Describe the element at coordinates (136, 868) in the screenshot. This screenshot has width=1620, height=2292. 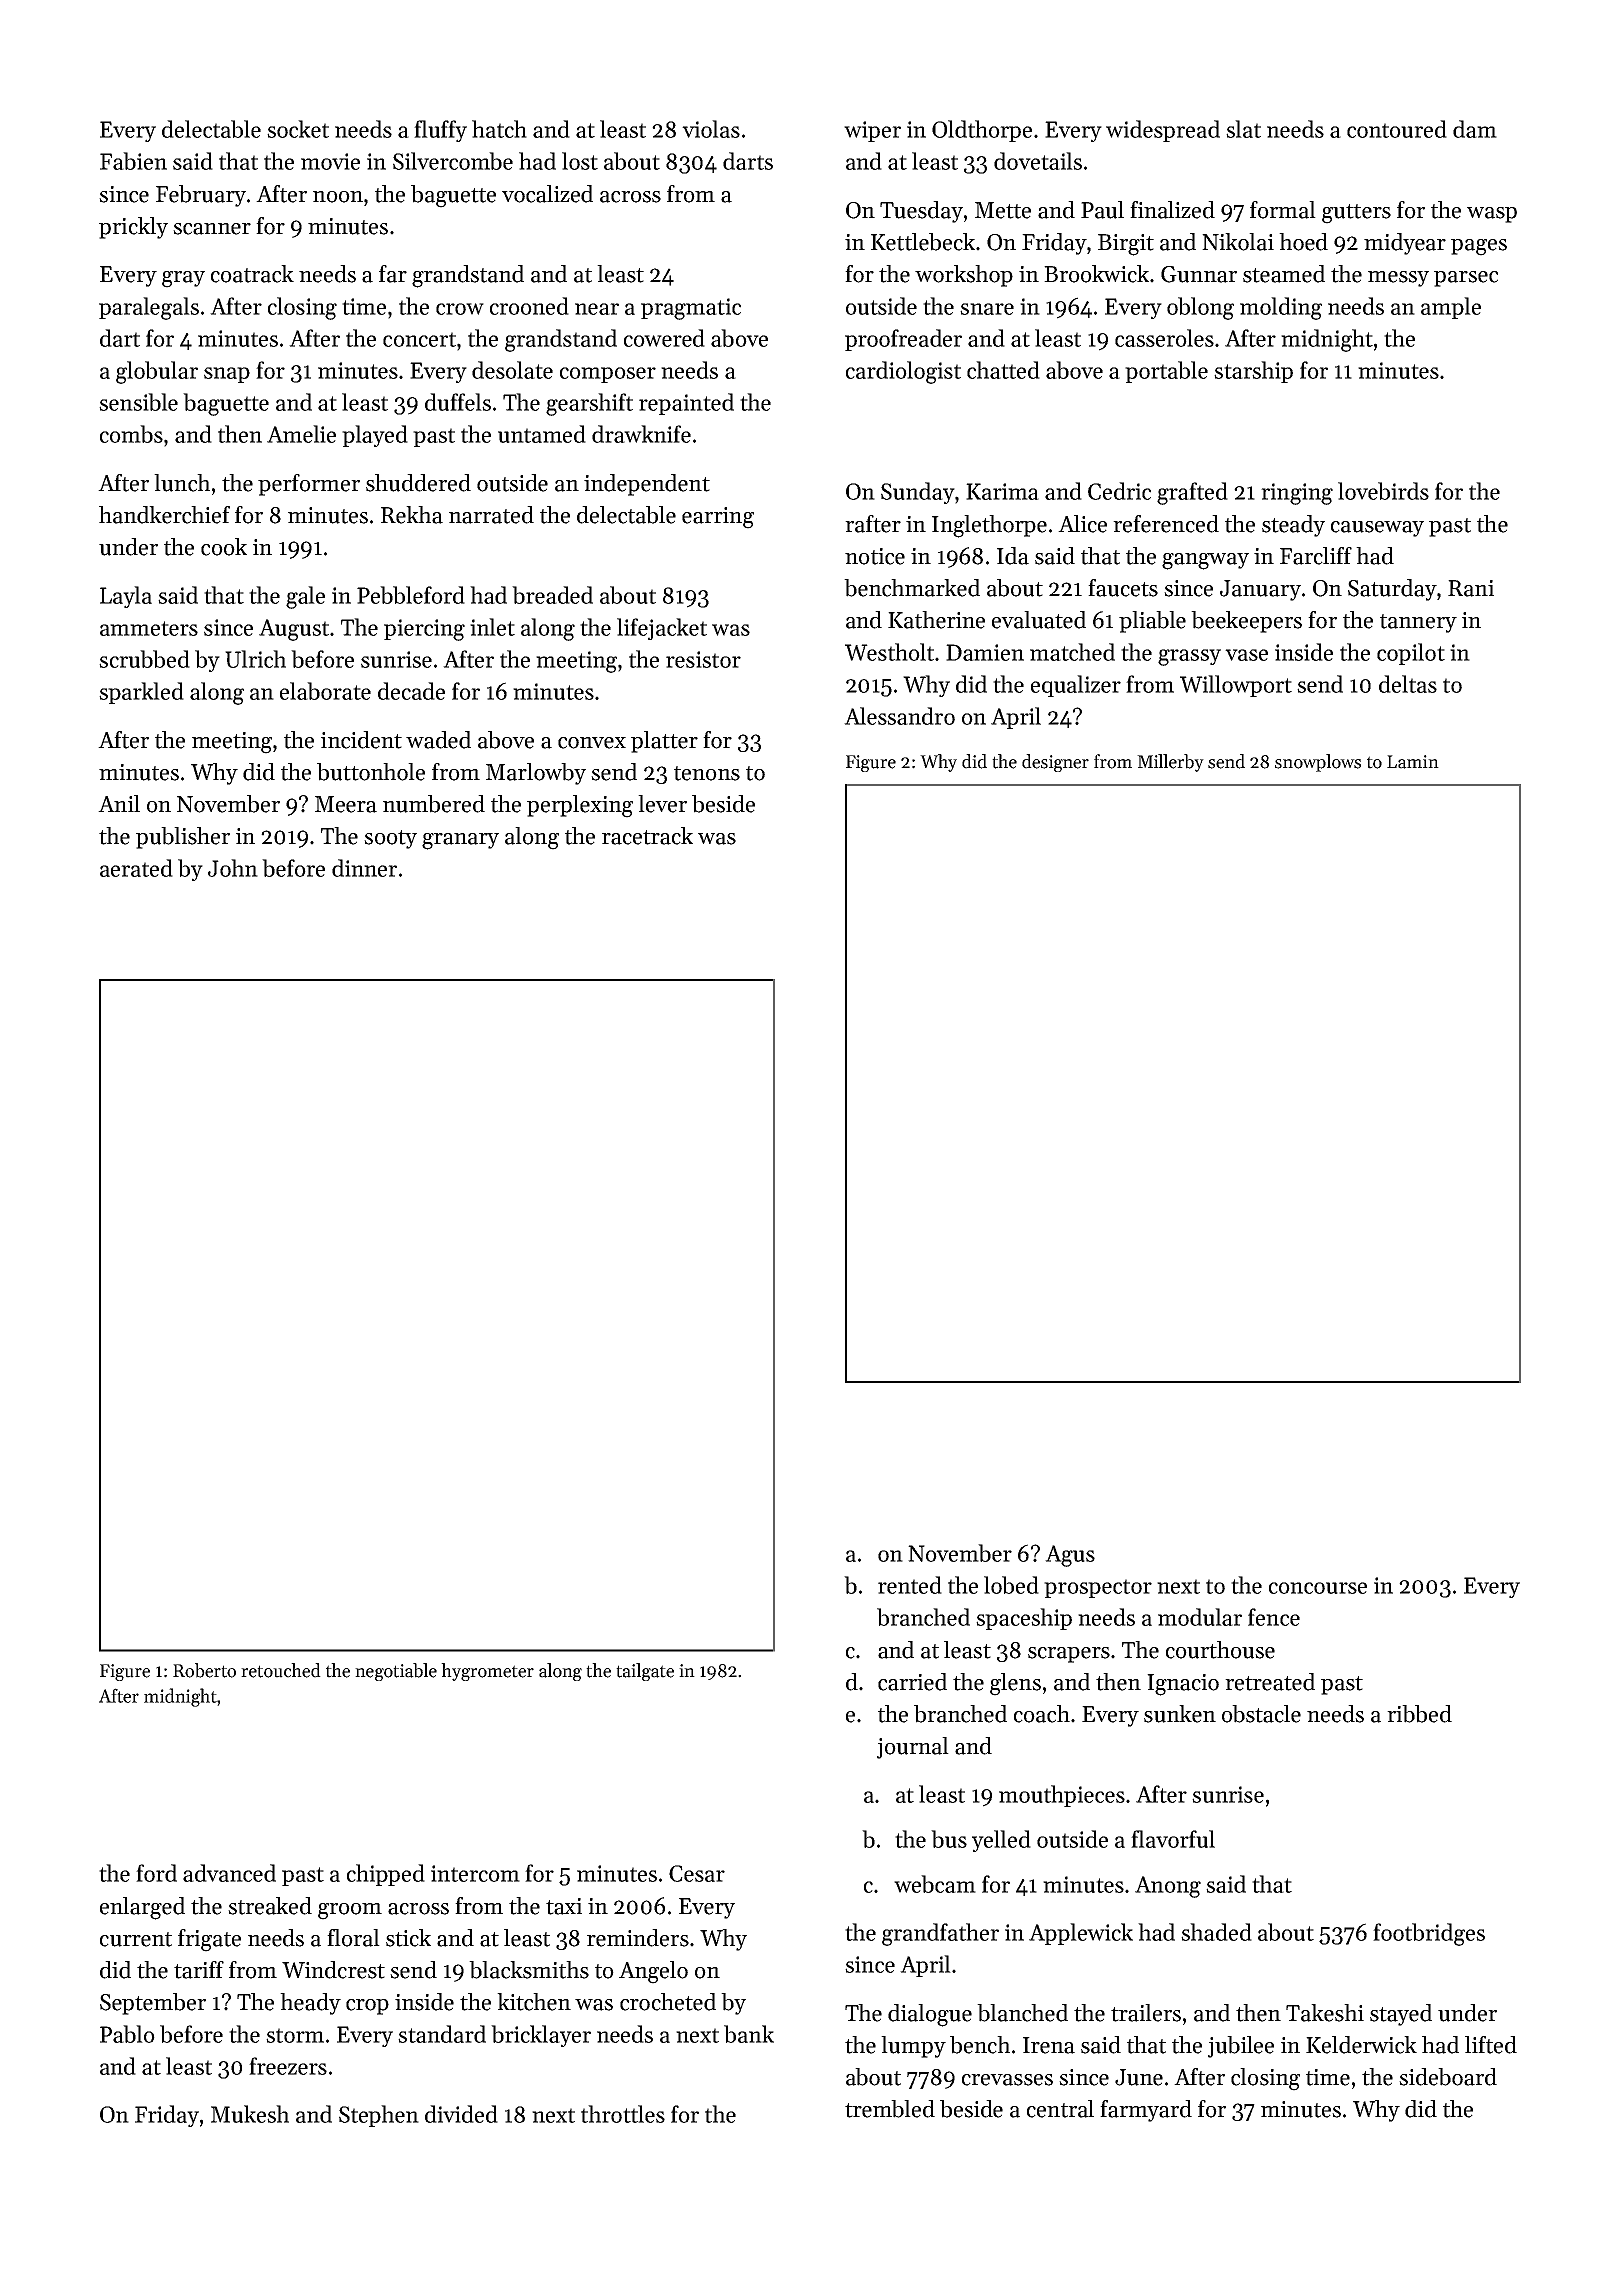
I see `aerated` at that location.
